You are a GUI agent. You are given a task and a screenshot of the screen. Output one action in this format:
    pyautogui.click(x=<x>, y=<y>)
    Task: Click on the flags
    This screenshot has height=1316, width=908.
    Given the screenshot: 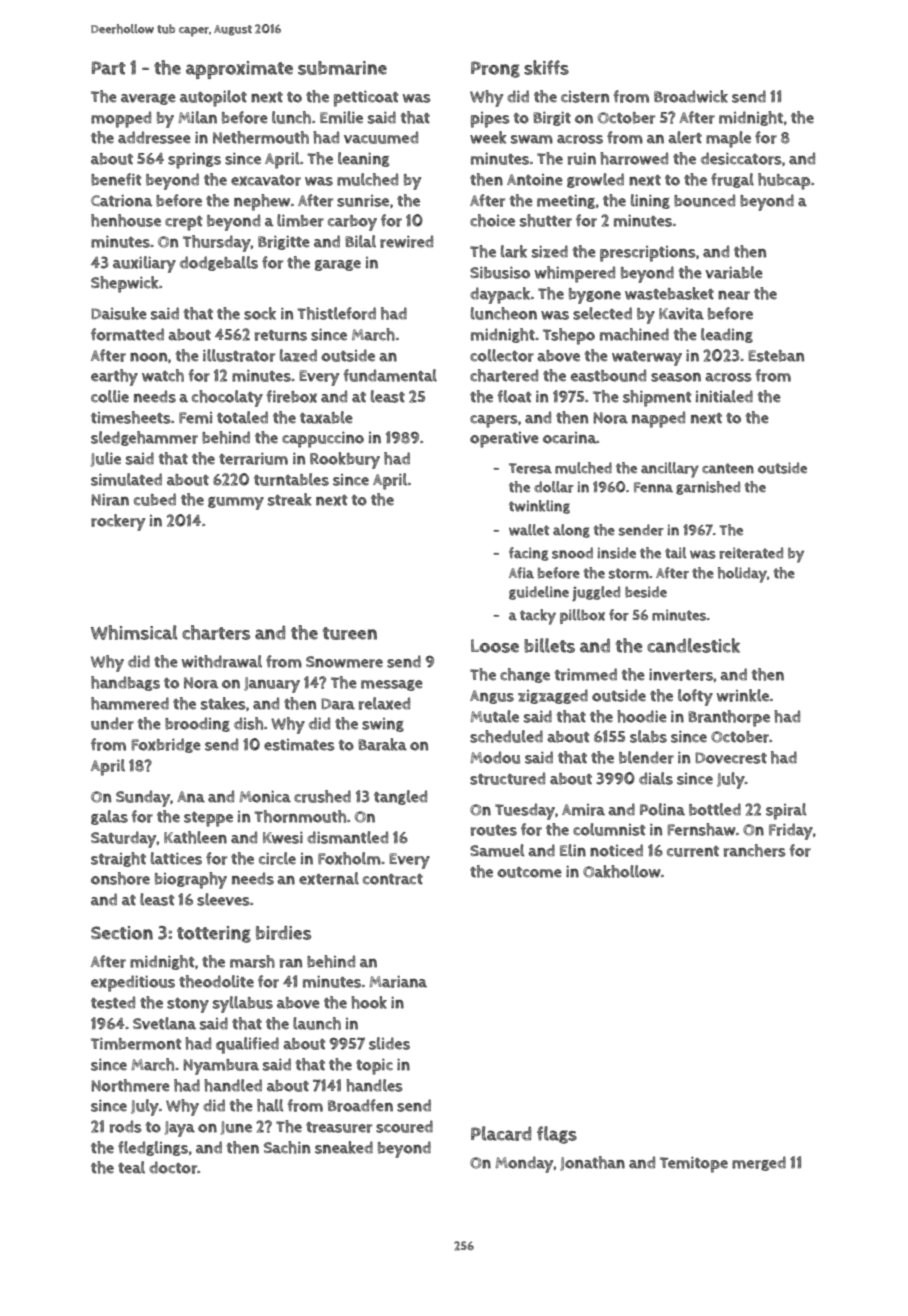 What is the action you would take?
    pyautogui.click(x=557, y=1135)
